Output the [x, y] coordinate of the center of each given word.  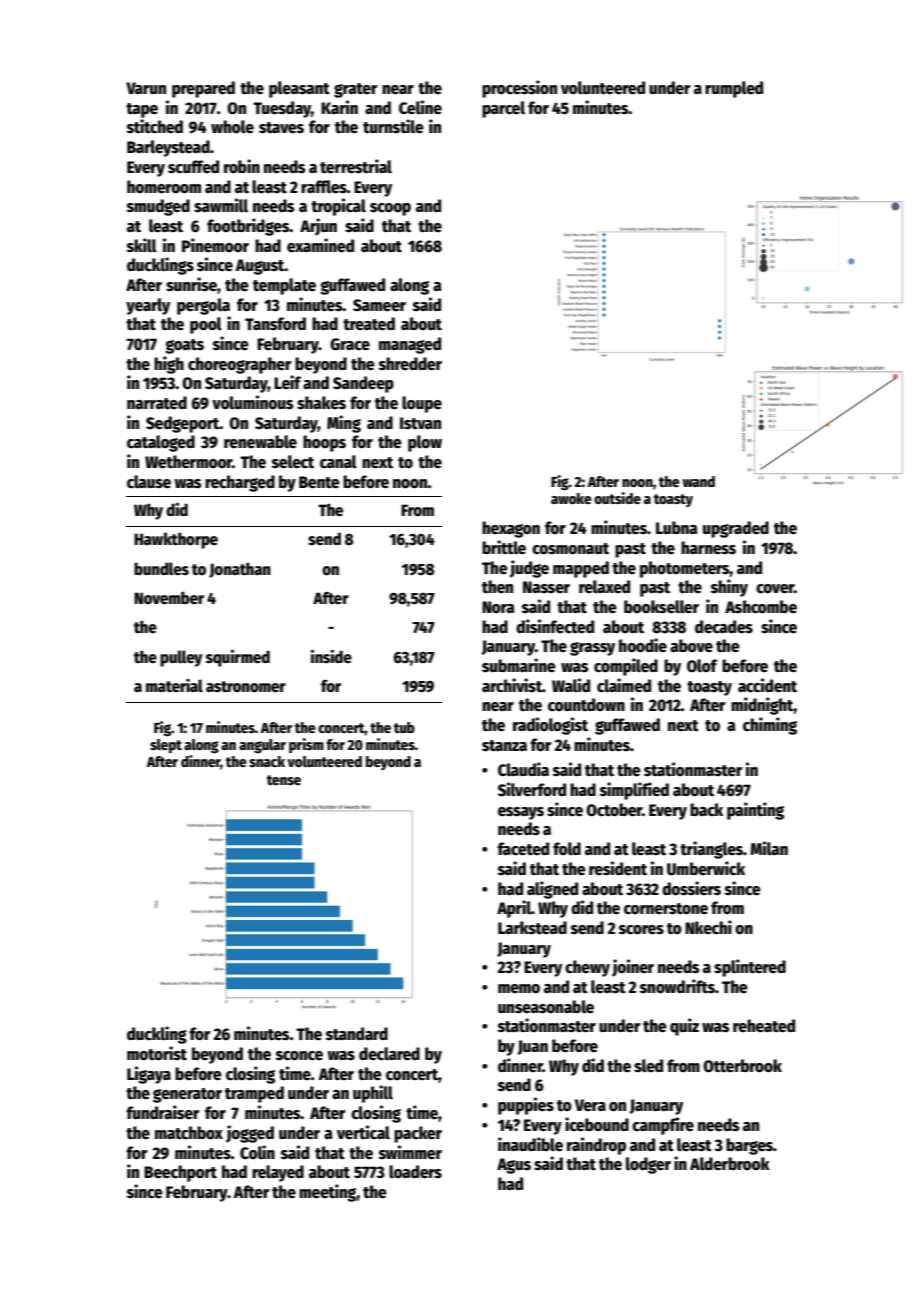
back [706, 810]
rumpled [734, 89]
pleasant [299, 89]
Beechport [180, 1173]
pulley [181, 658]
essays [521, 813]
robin [242, 166]
